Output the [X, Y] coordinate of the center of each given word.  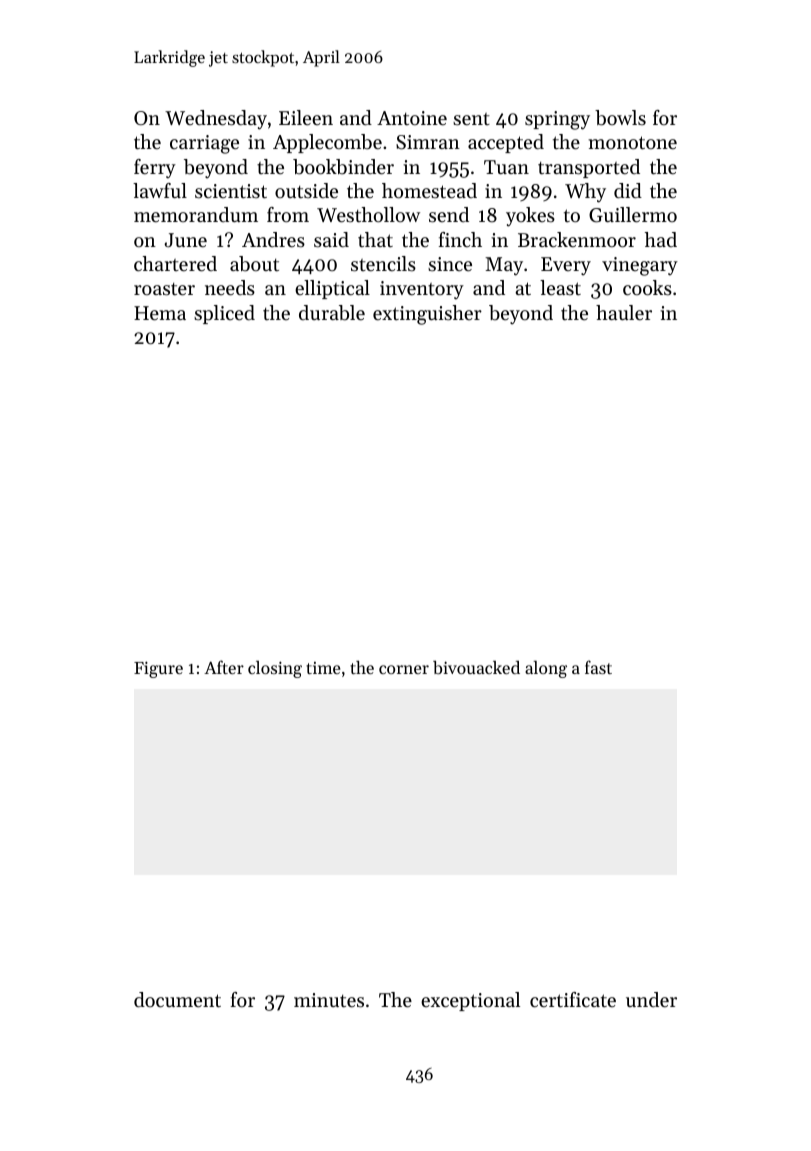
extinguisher [427, 315]
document [177, 1000]
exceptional [470, 1001]
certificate [573, 1000]
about [254, 264]
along [546, 669]
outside [306, 191]
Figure [158, 669]
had [661, 239]
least [560, 288]
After [224, 667]
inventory [422, 290]
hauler [624, 312]
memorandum [196, 214]
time [323, 668]
